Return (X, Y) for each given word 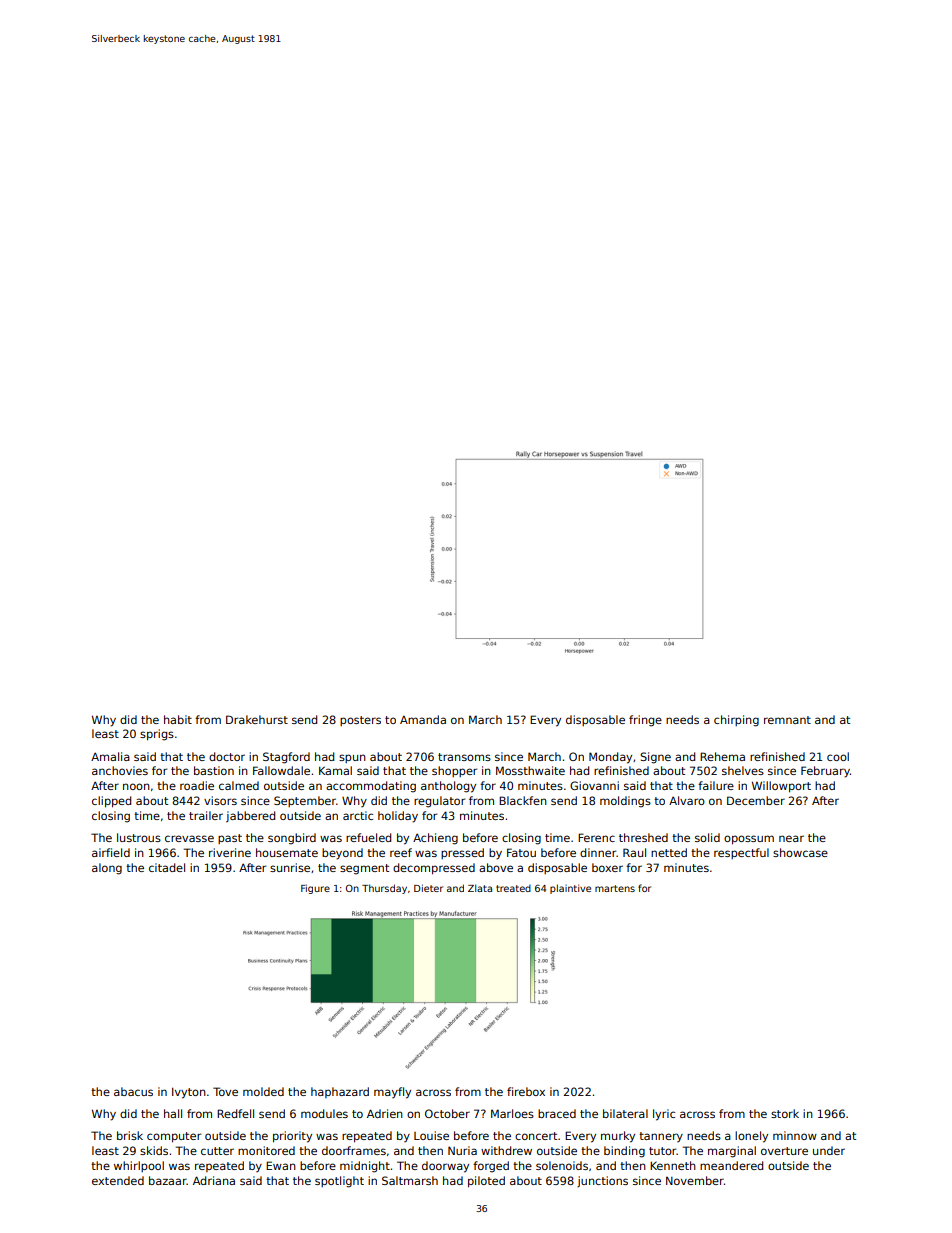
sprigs (157, 735)
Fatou (521, 852)
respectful (741, 853)
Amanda (423, 719)
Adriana (214, 1180)
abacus (133, 1091)
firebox (526, 1091)
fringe (645, 721)
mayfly (392, 1093)
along (107, 869)
